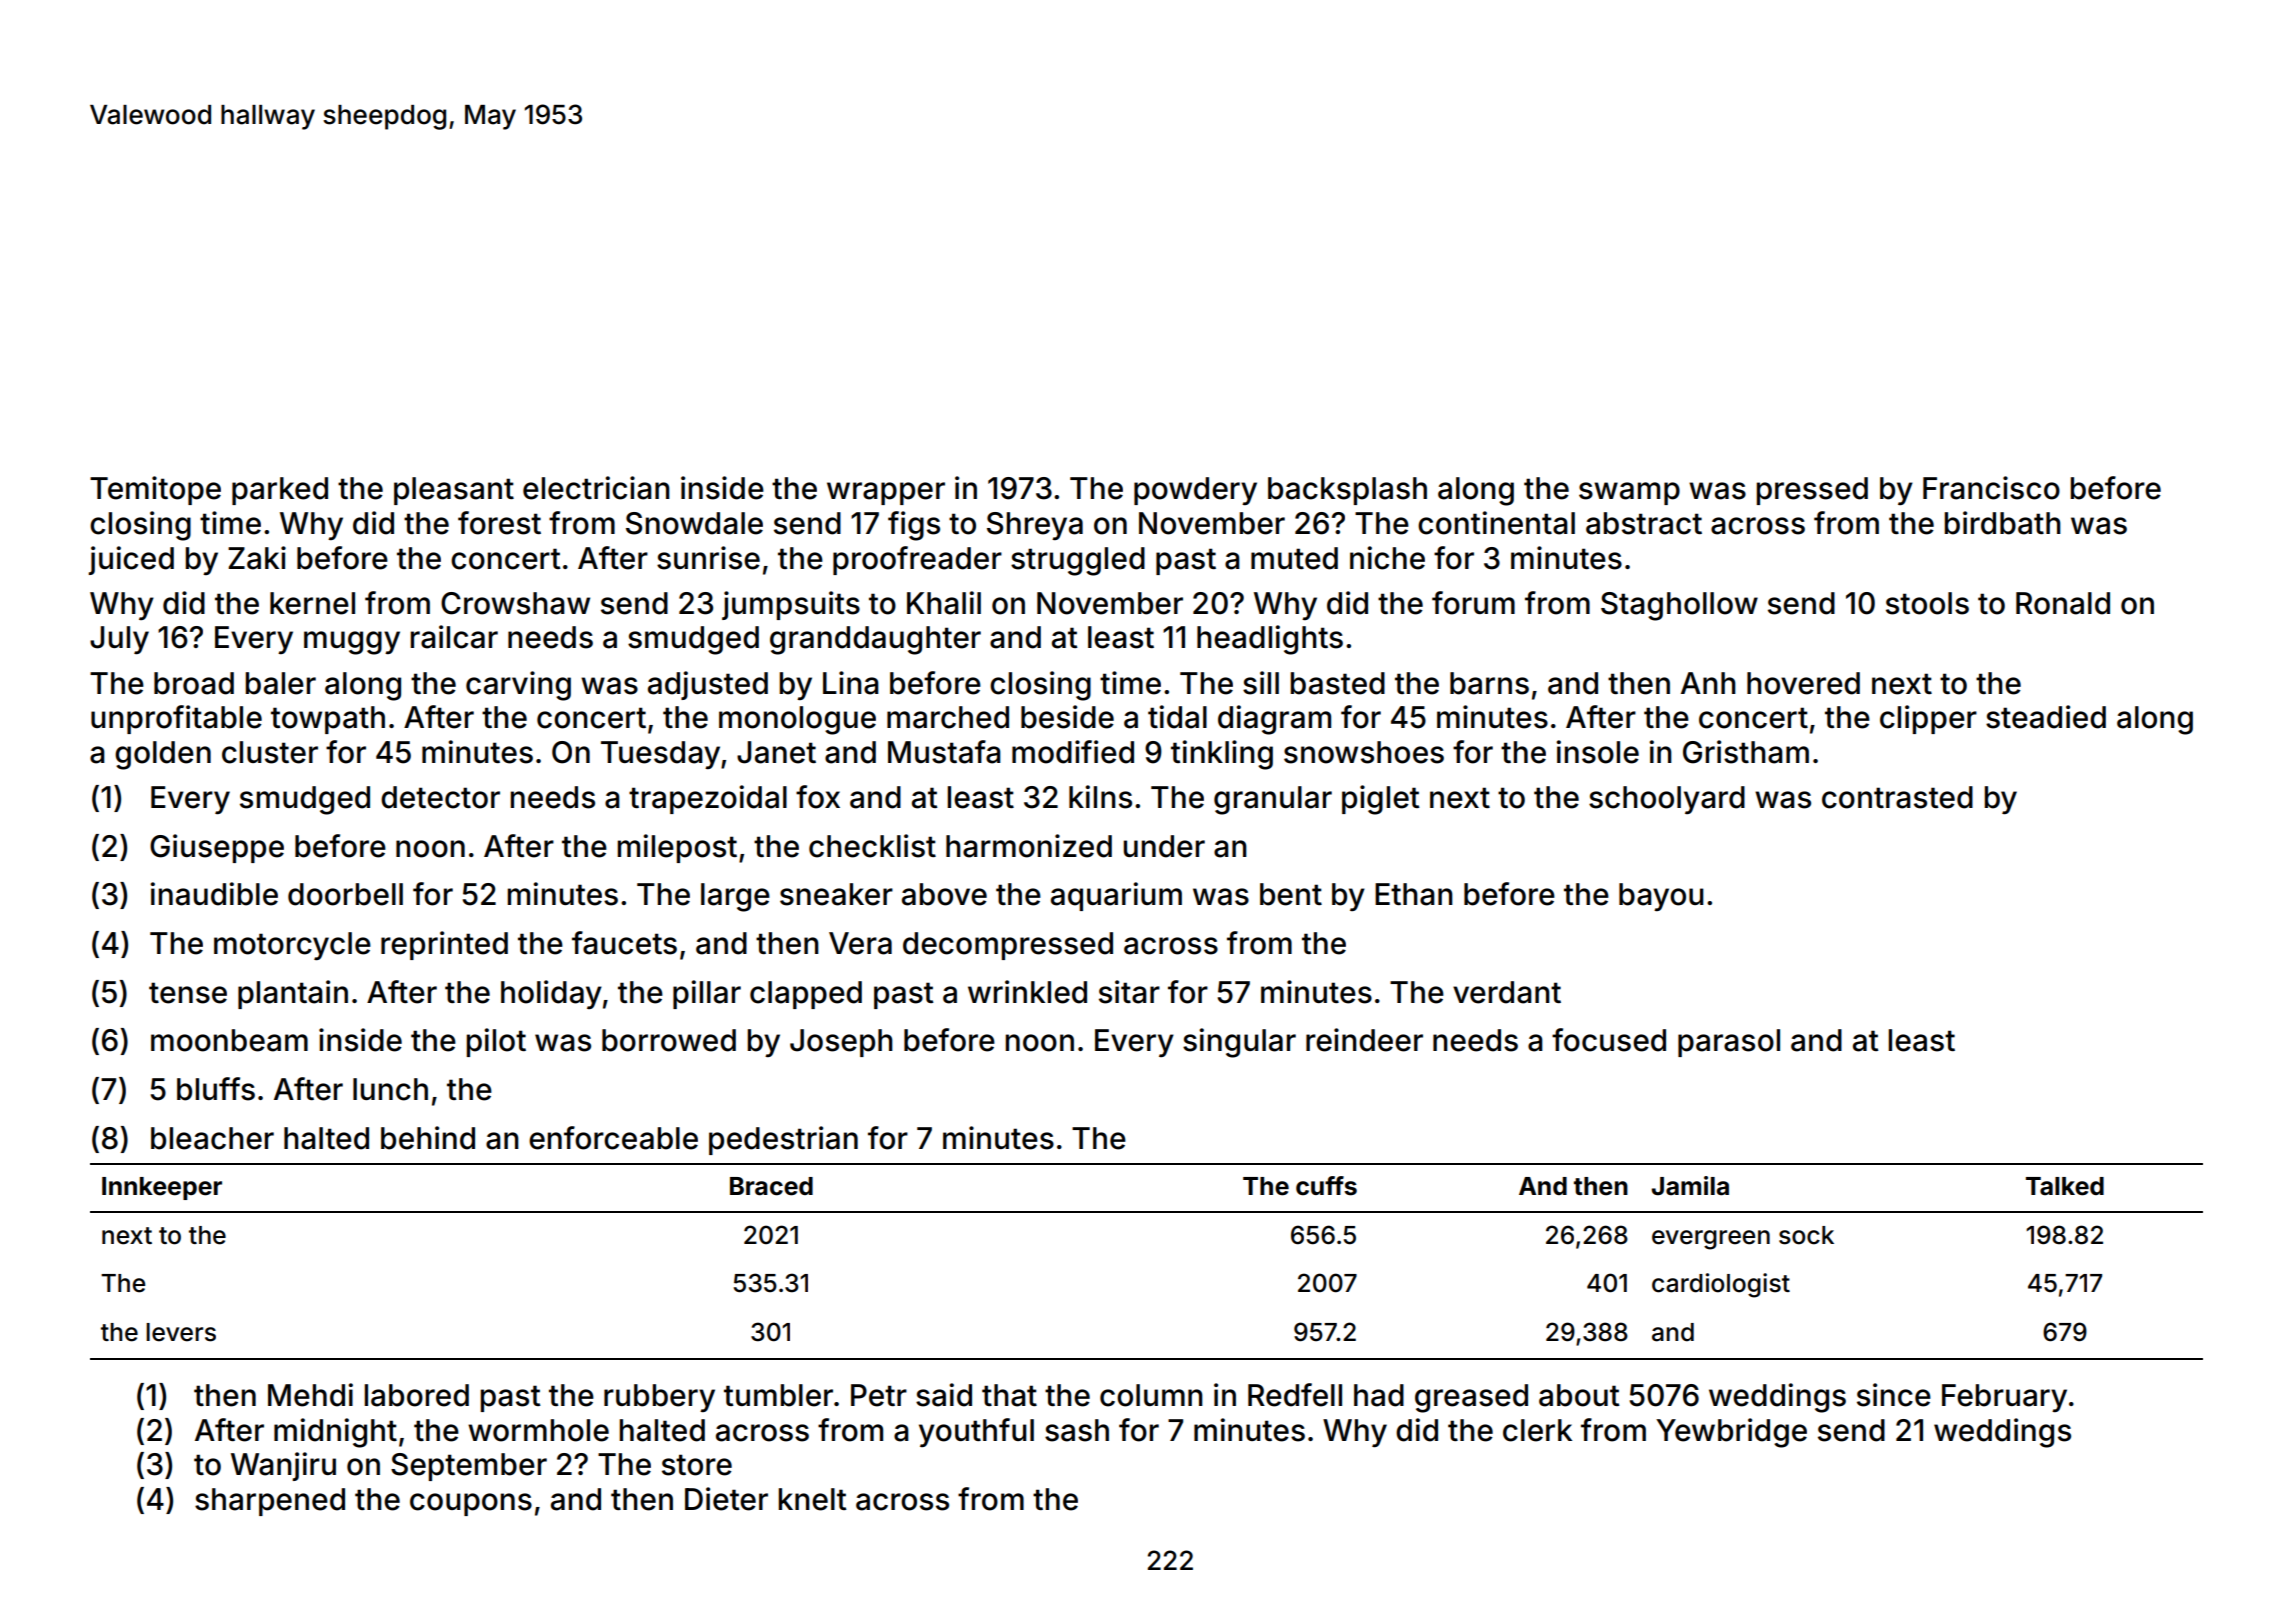  What do you see at coordinates (596, 488) in the screenshot?
I see `electrician` at bounding box center [596, 488].
